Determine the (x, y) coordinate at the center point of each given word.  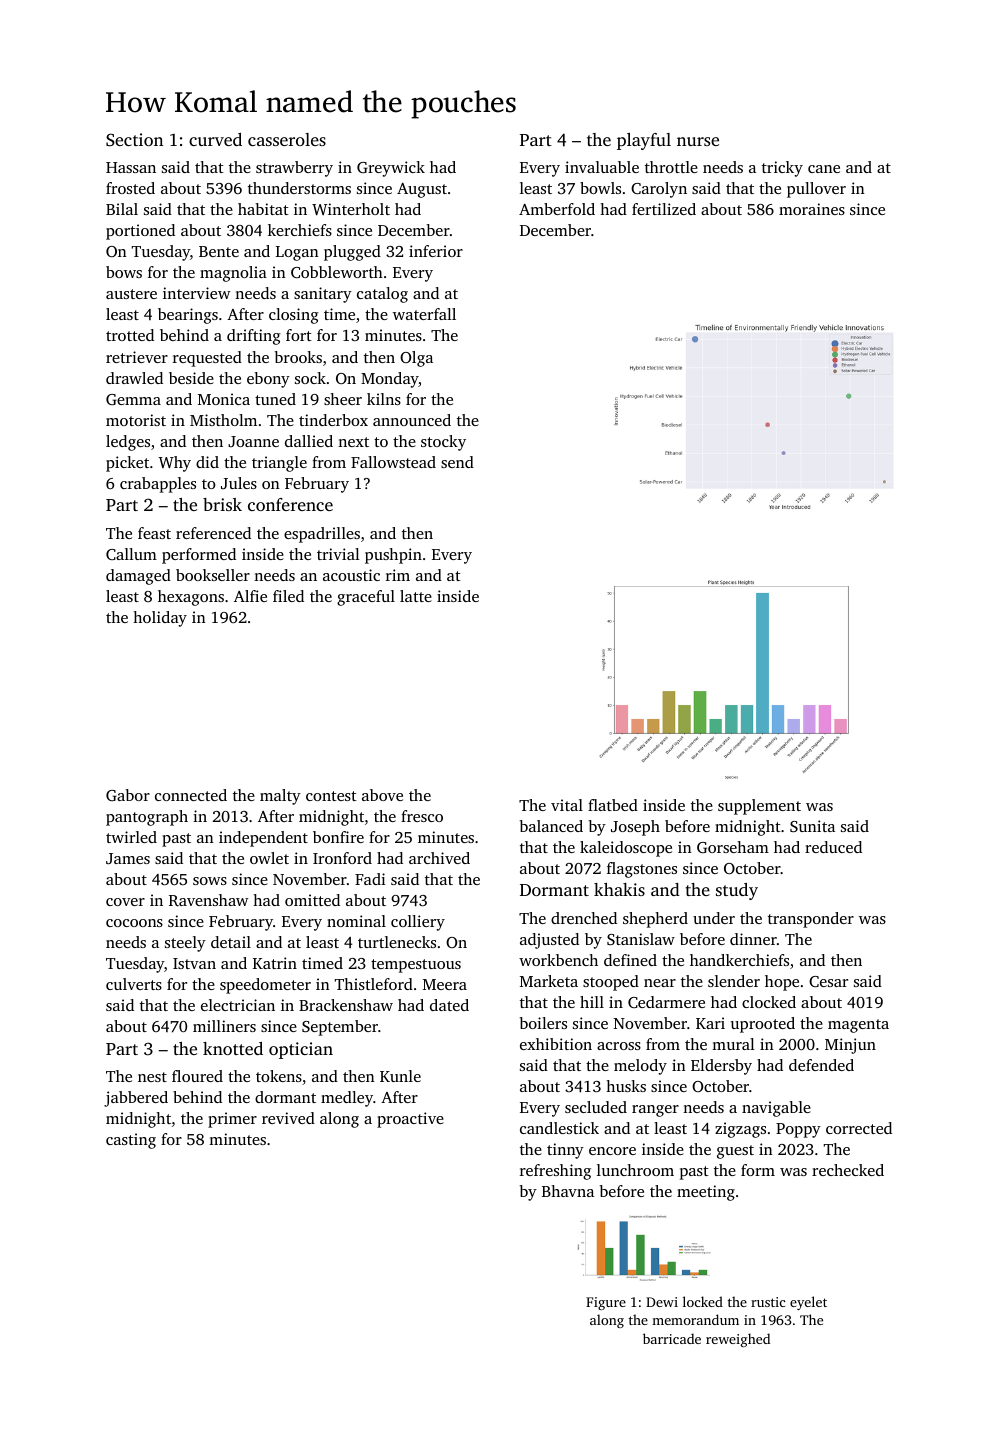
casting (131, 1141)
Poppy (798, 1130)
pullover (816, 190)
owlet (269, 858)
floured (197, 1076)
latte (416, 596)
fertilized (664, 209)
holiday (160, 619)
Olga (416, 359)
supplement (759, 807)
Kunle (400, 1076)
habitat (263, 209)
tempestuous (416, 966)
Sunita (812, 826)
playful (644, 141)
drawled (134, 378)
